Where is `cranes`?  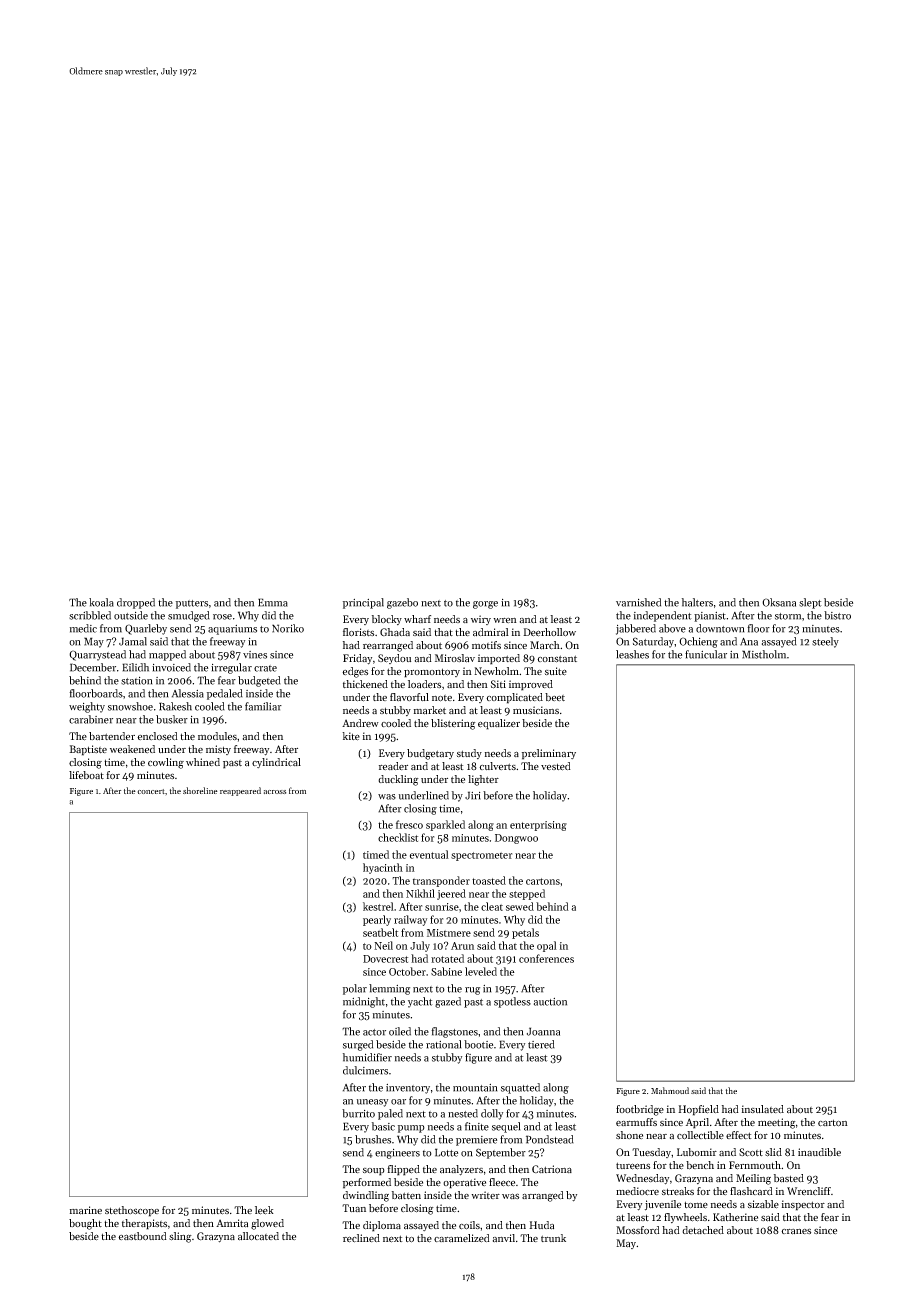
cranes is located at coordinates (796, 1231).
